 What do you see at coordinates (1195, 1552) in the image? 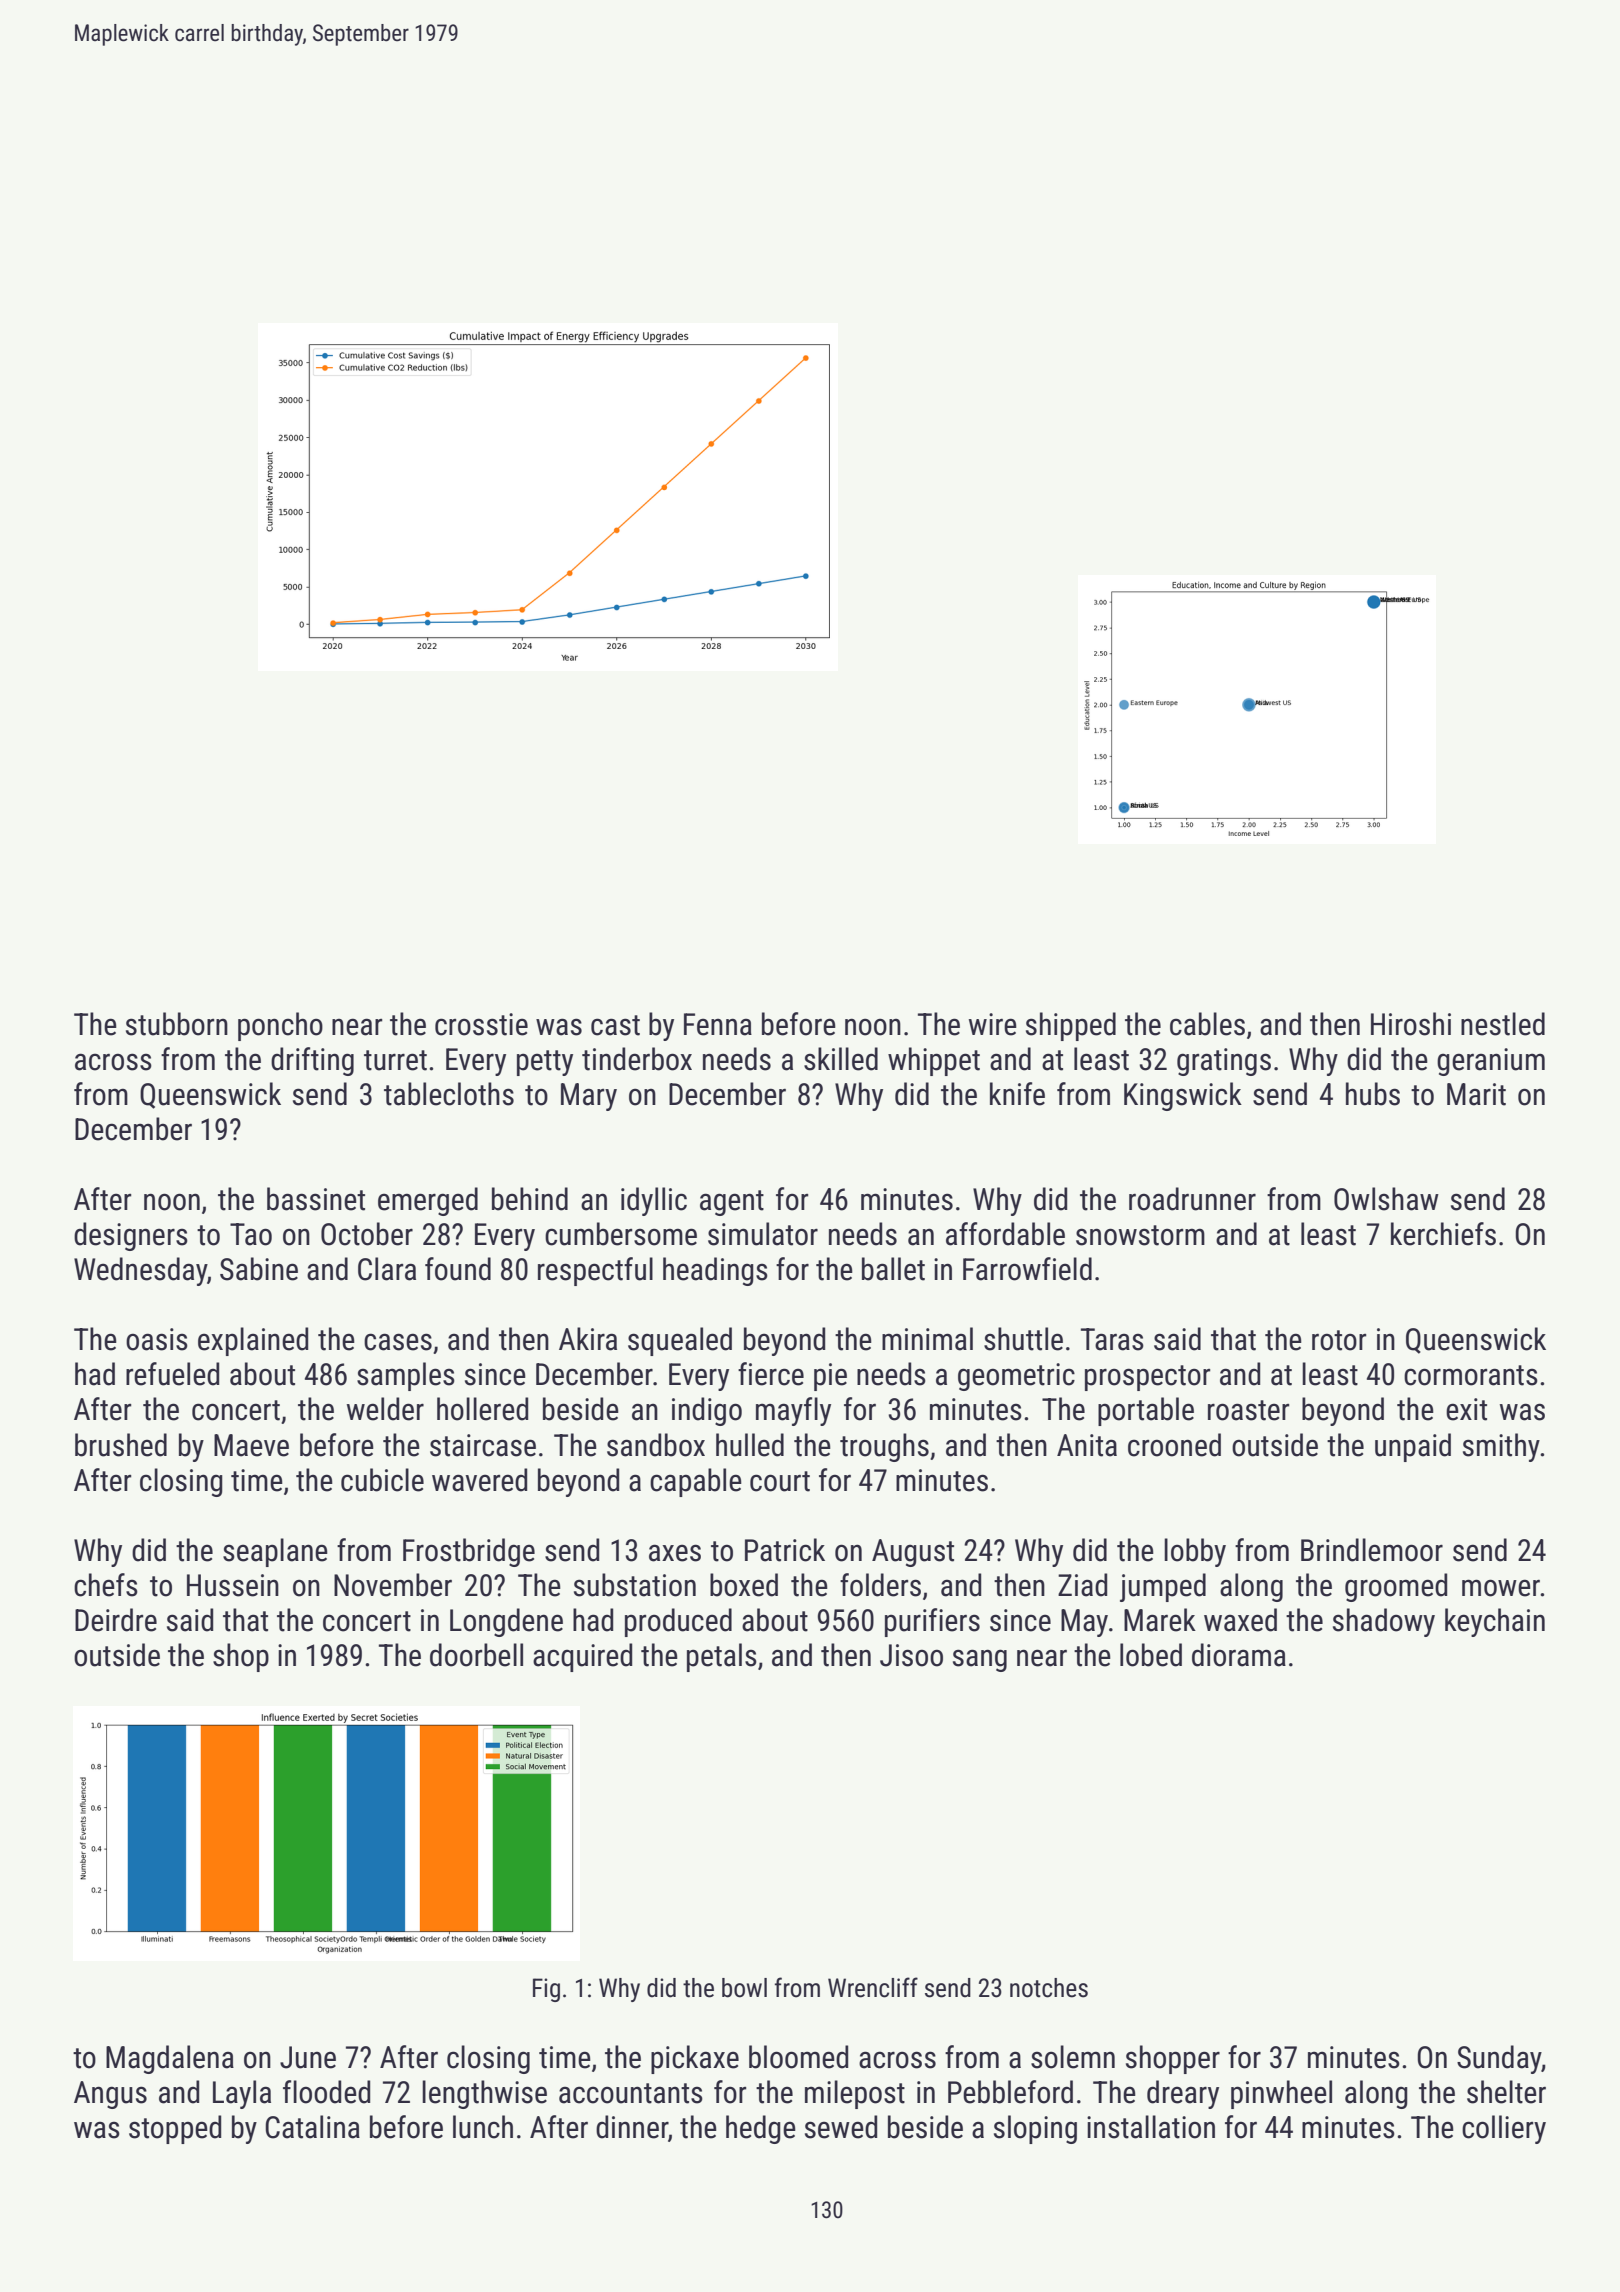
I see `lobby` at bounding box center [1195, 1552].
